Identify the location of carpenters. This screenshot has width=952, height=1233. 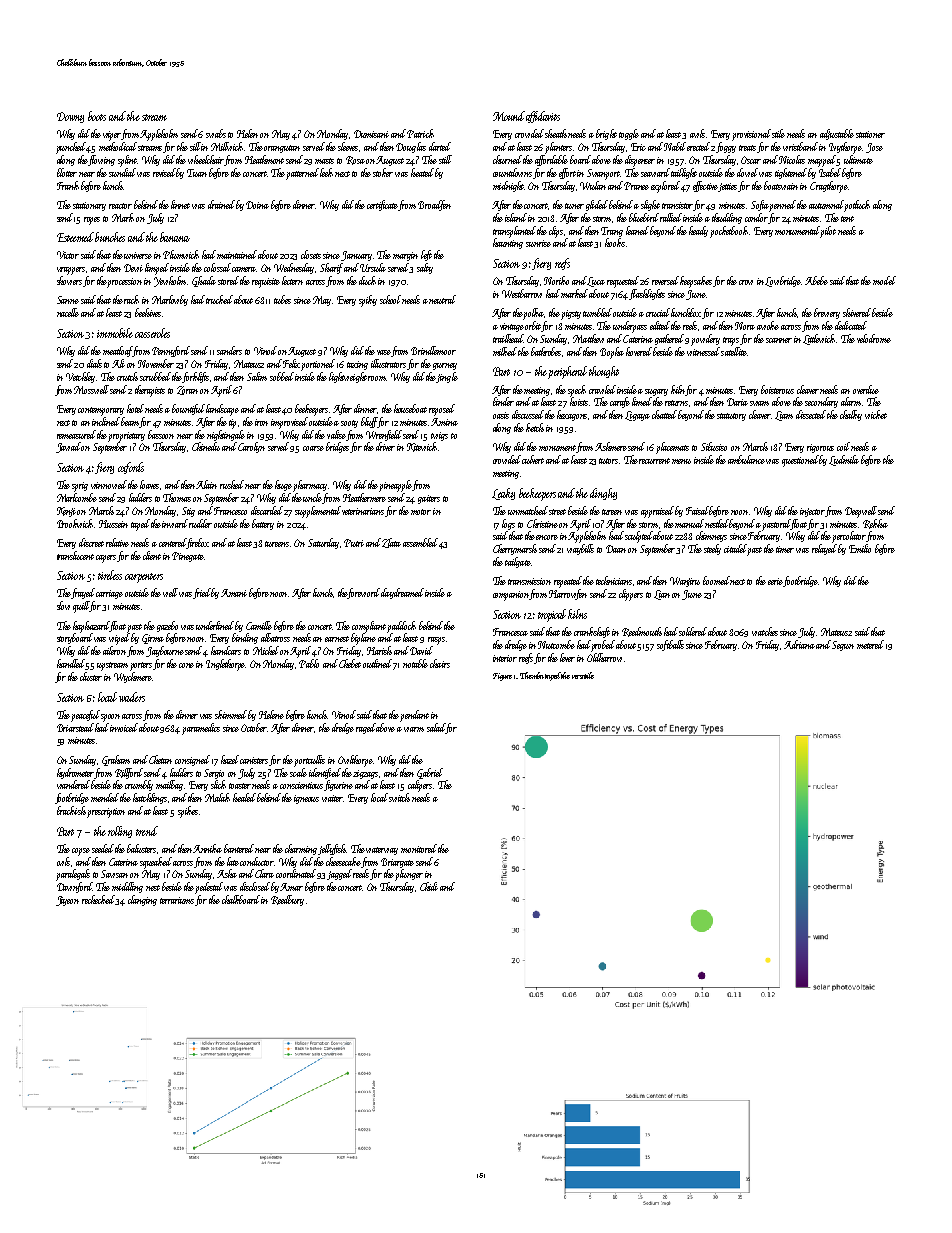
(144, 578).
